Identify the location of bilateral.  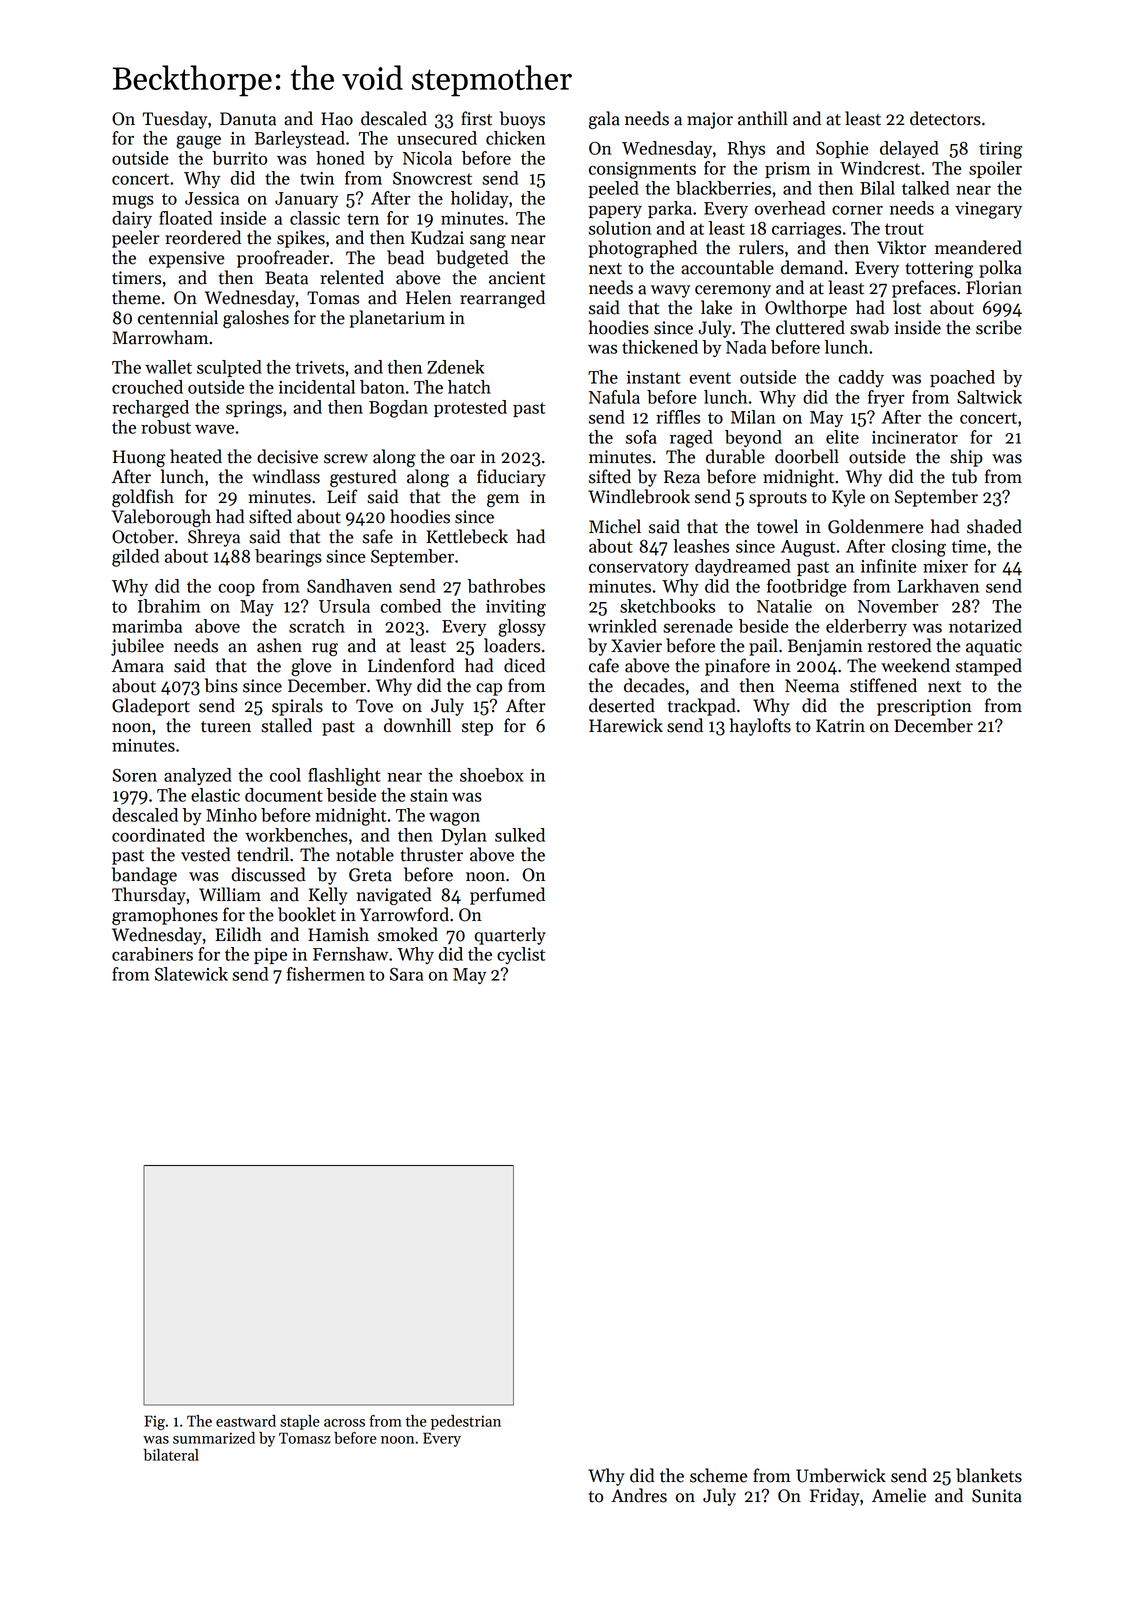
(171, 1455).
